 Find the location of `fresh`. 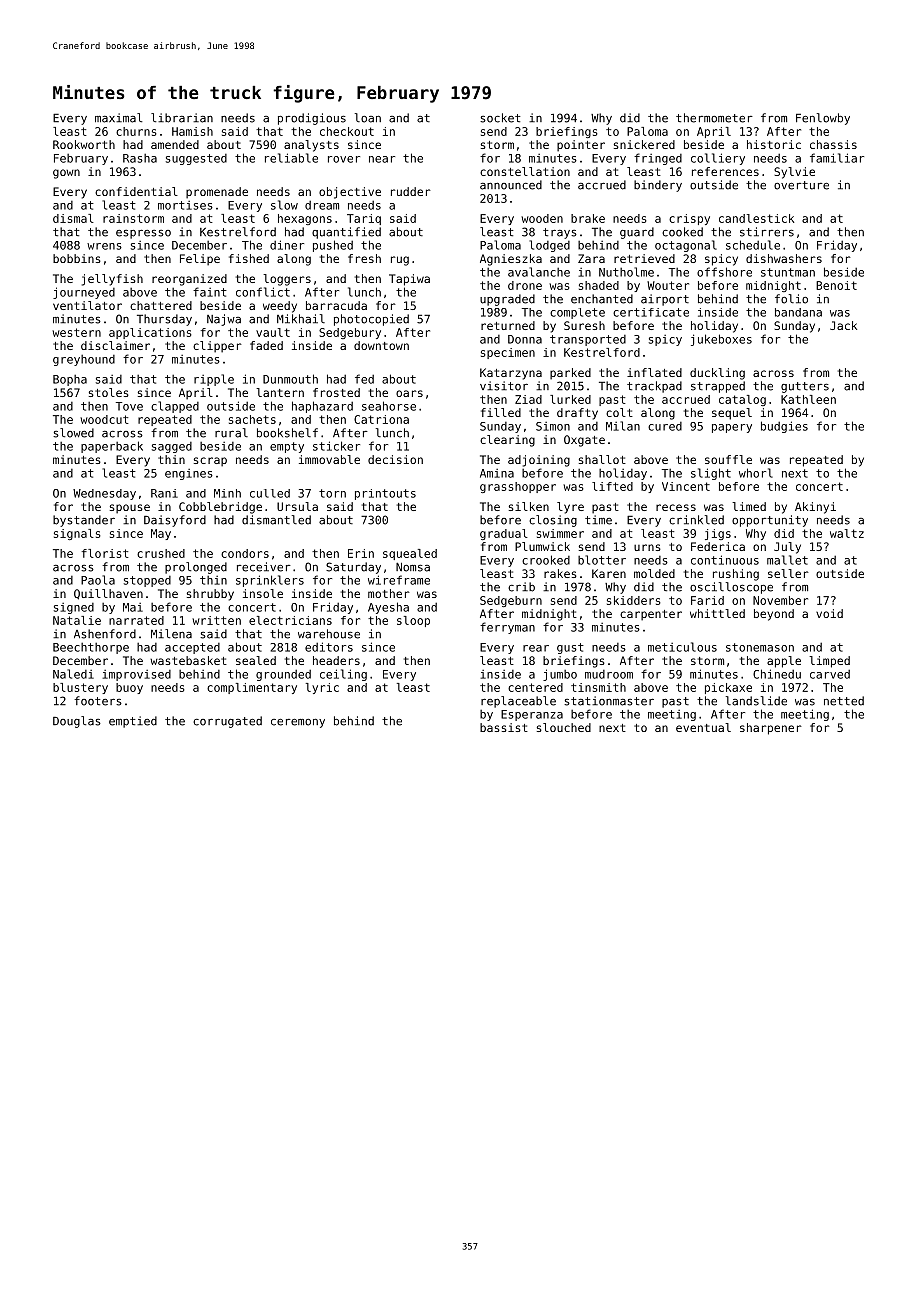

fresh is located at coordinates (364, 258).
